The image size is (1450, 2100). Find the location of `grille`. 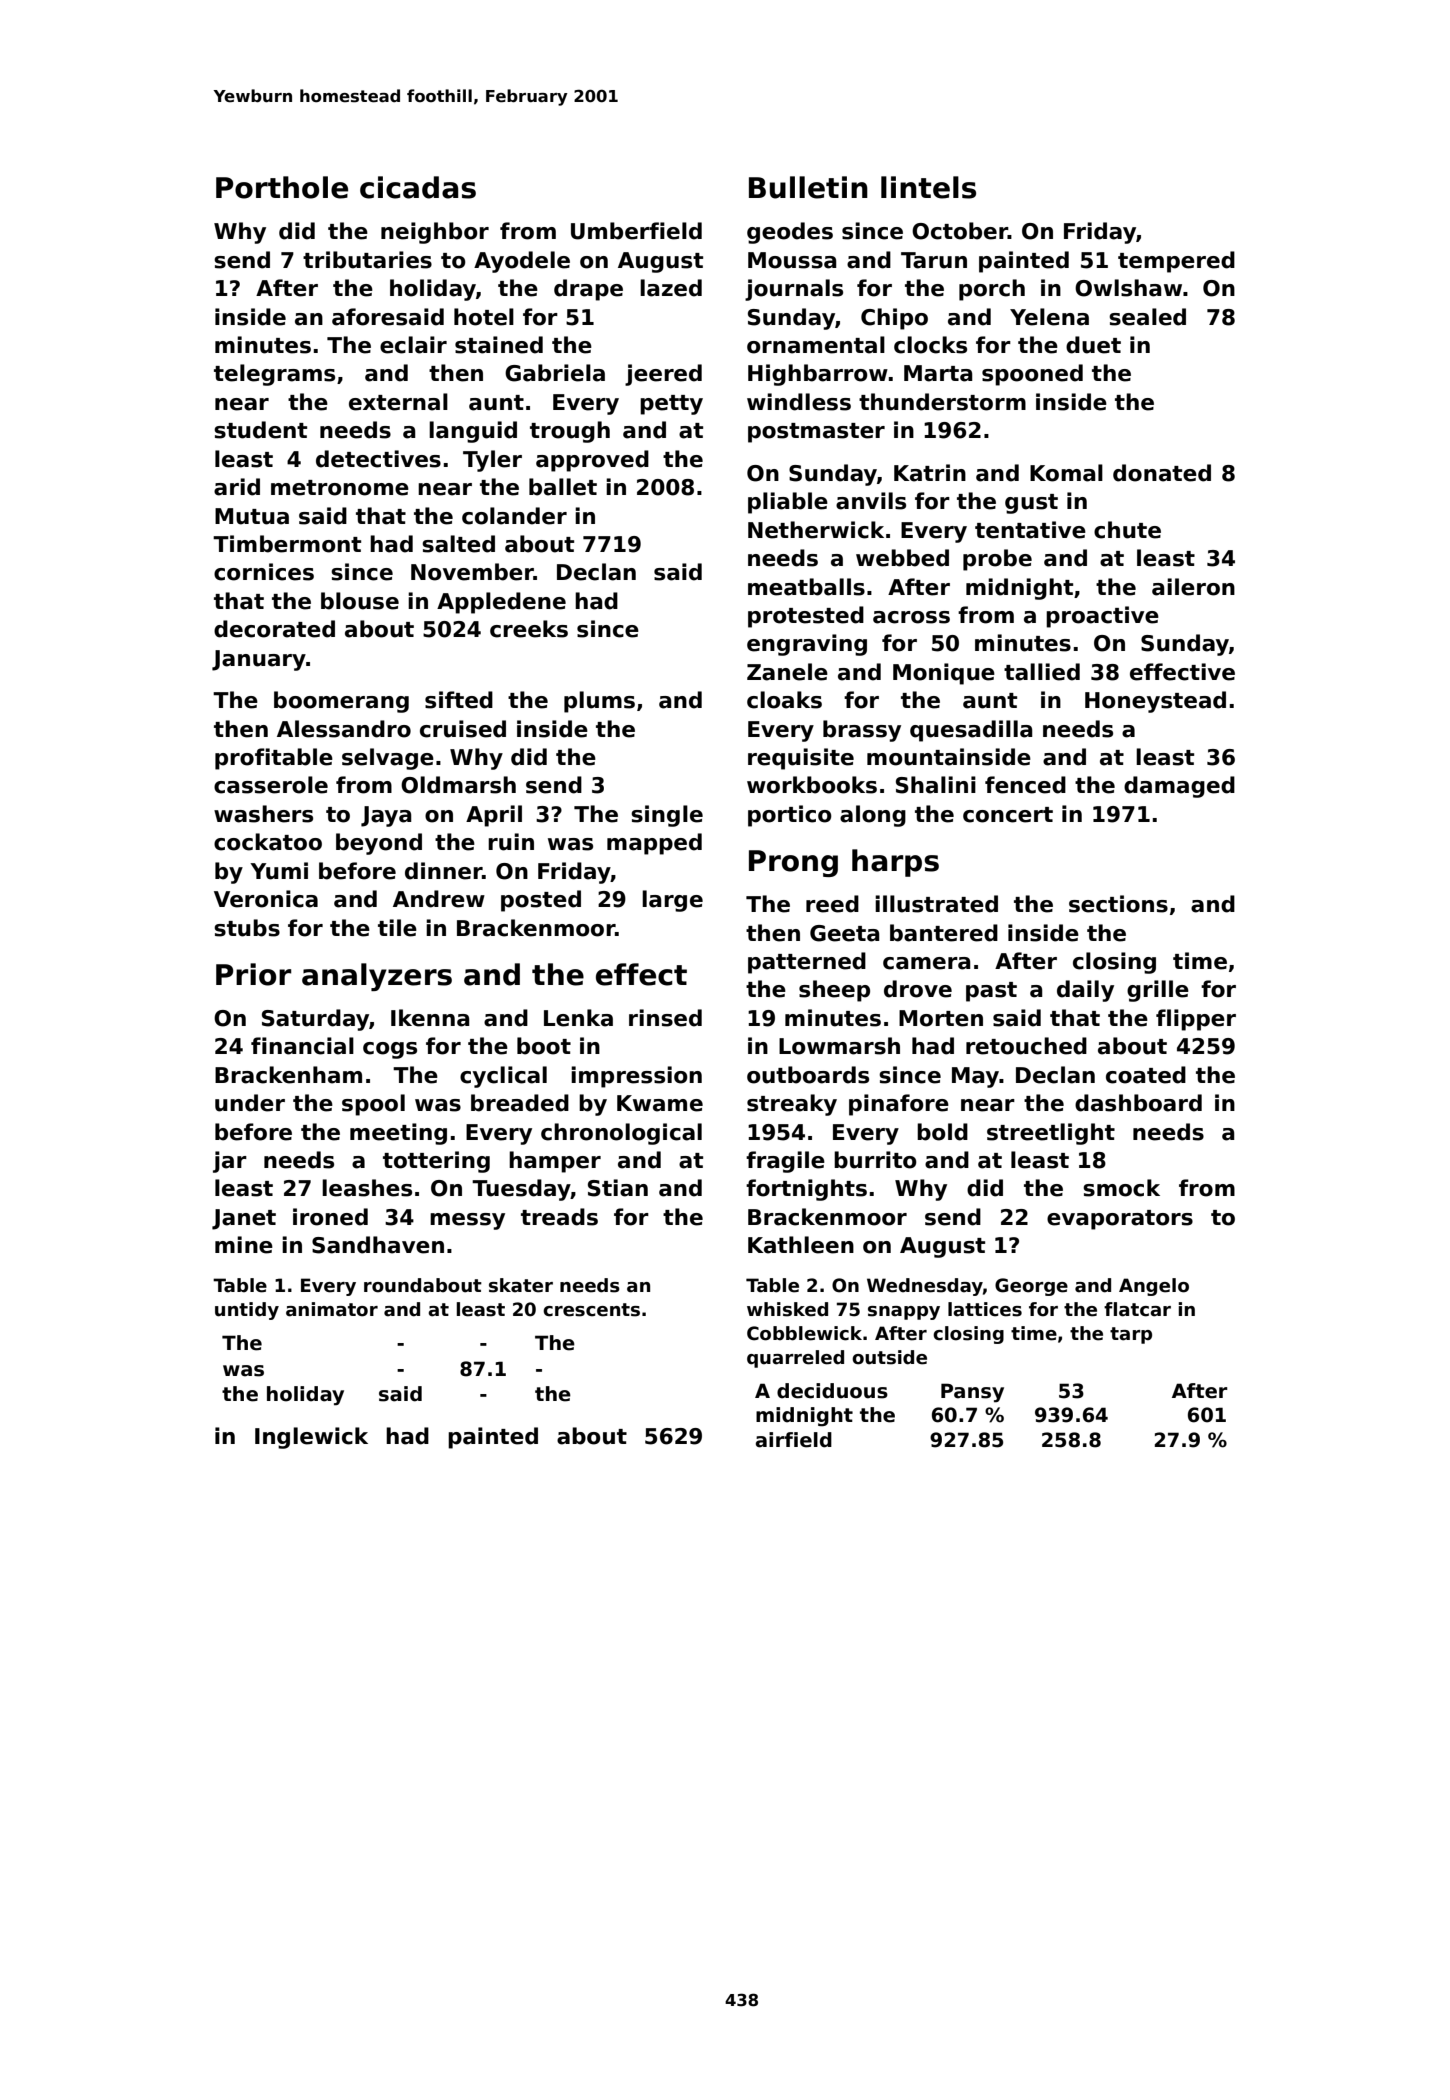

grille is located at coordinates (1158, 991).
